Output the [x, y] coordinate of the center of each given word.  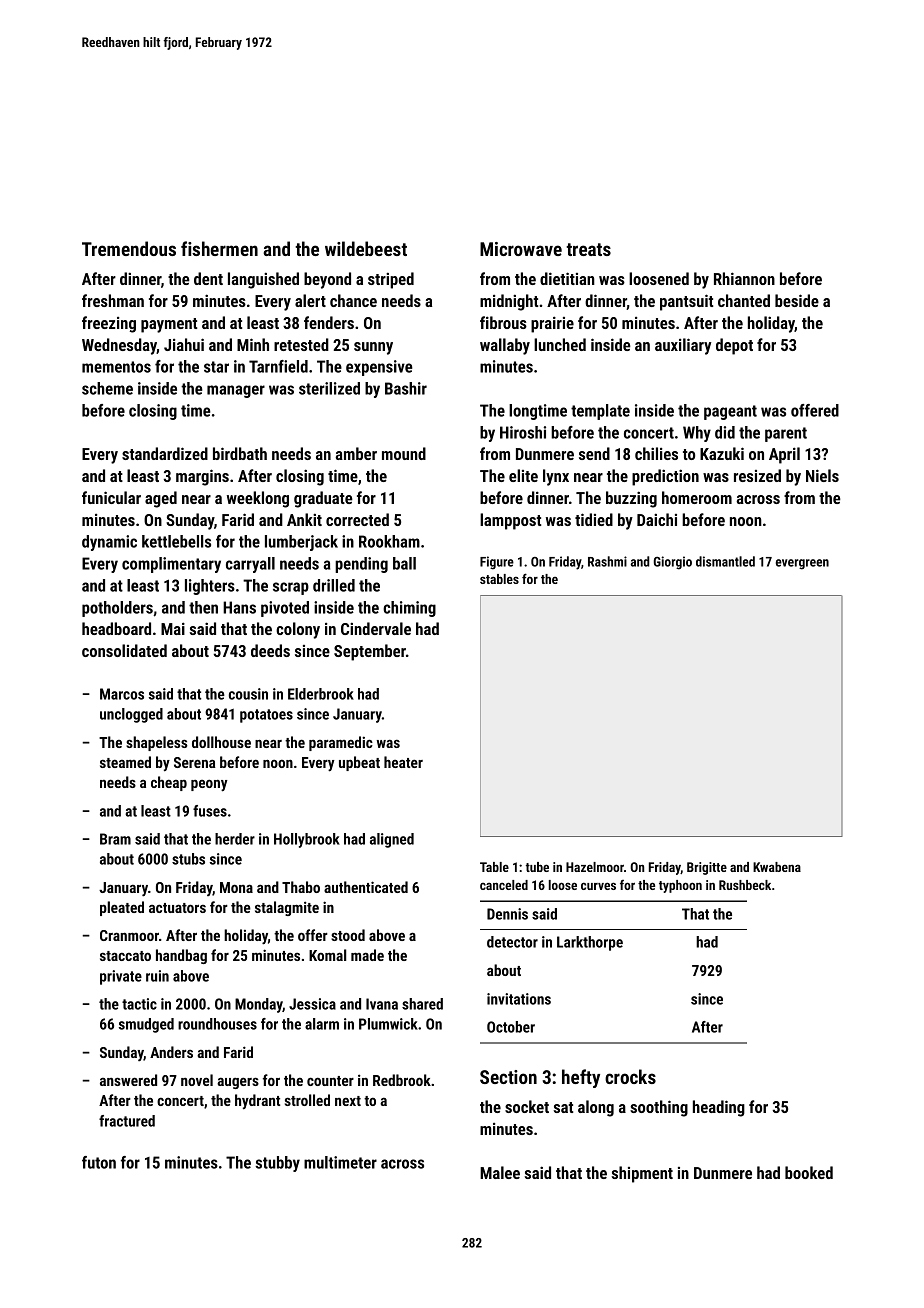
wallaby [505, 346]
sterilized [329, 388]
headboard [116, 628]
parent [786, 434]
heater [403, 762]
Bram [115, 839]
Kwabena [777, 867]
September [370, 652]
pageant [730, 412]
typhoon [680, 886]
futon [99, 1162]
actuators [177, 908]
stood [348, 935]
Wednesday [119, 346]
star [216, 367]
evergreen [802, 564]
